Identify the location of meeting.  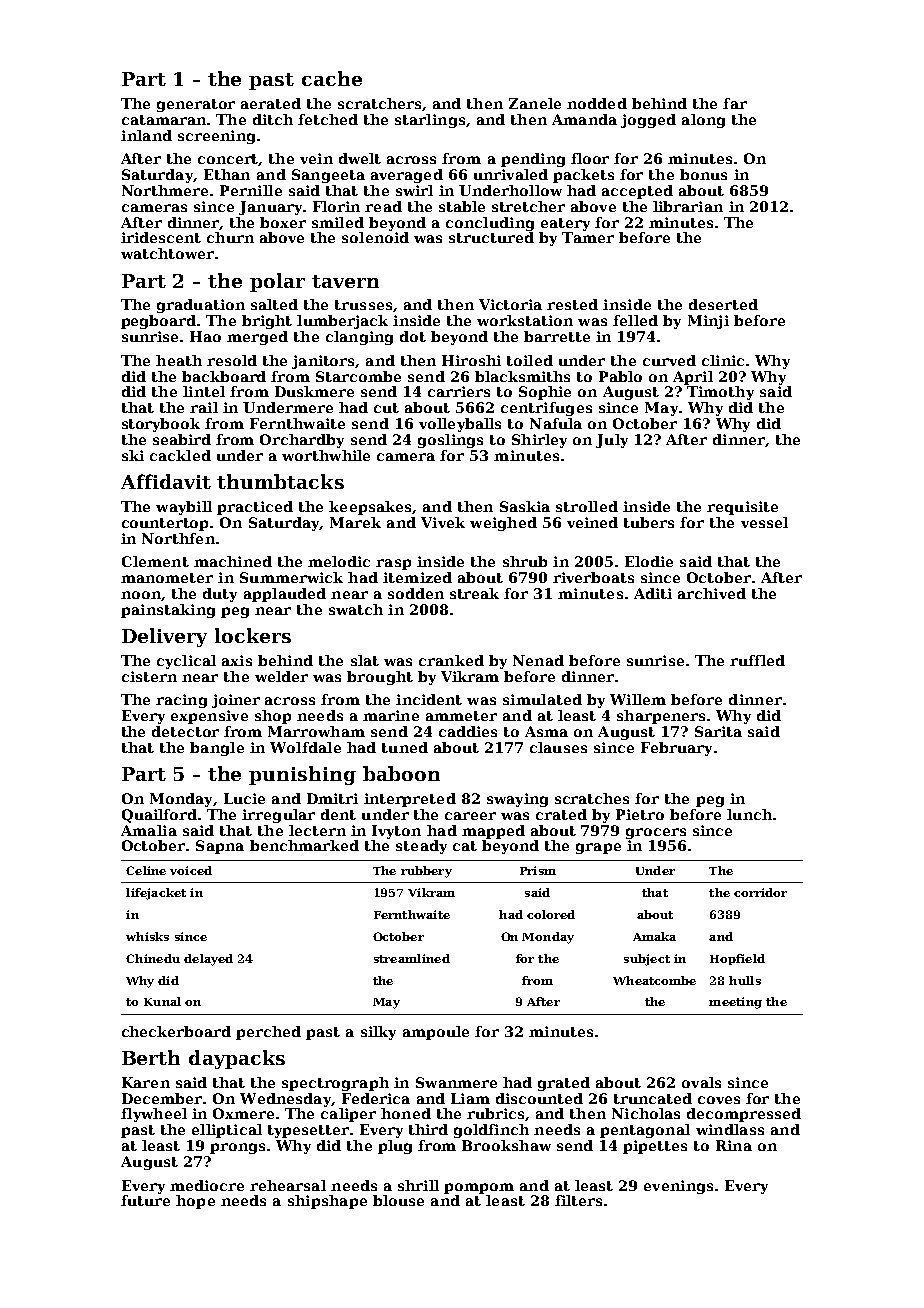
(735, 1003).
